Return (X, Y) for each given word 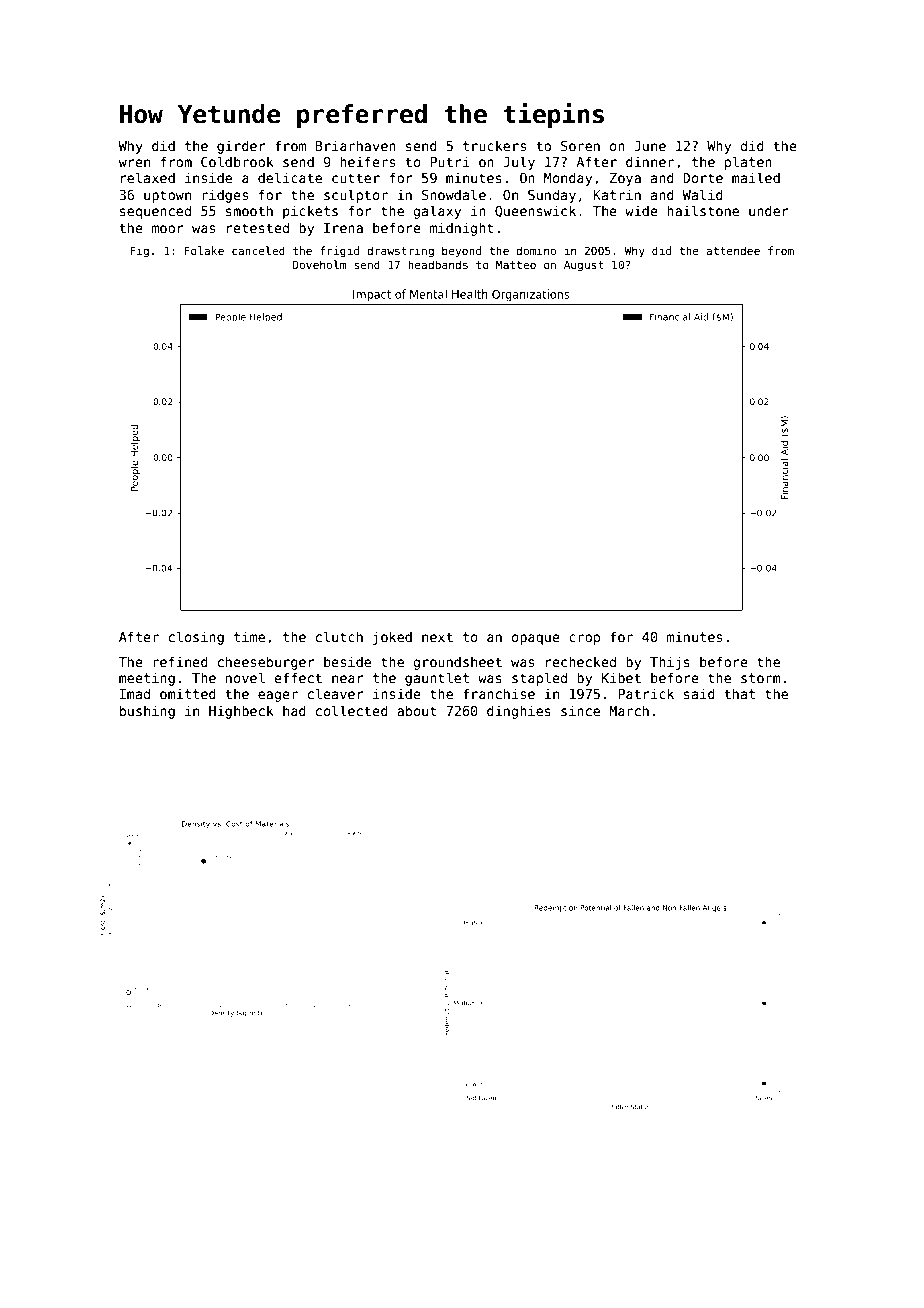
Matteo (516, 264)
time (249, 636)
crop (584, 639)
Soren (580, 146)
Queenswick (535, 211)
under (769, 210)
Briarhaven (355, 145)
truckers (494, 145)
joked (392, 638)
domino (536, 250)
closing (196, 638)
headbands (438, 264)
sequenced (155, 212)
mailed (756, 177)
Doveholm (319, 264)
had (294, 710)
